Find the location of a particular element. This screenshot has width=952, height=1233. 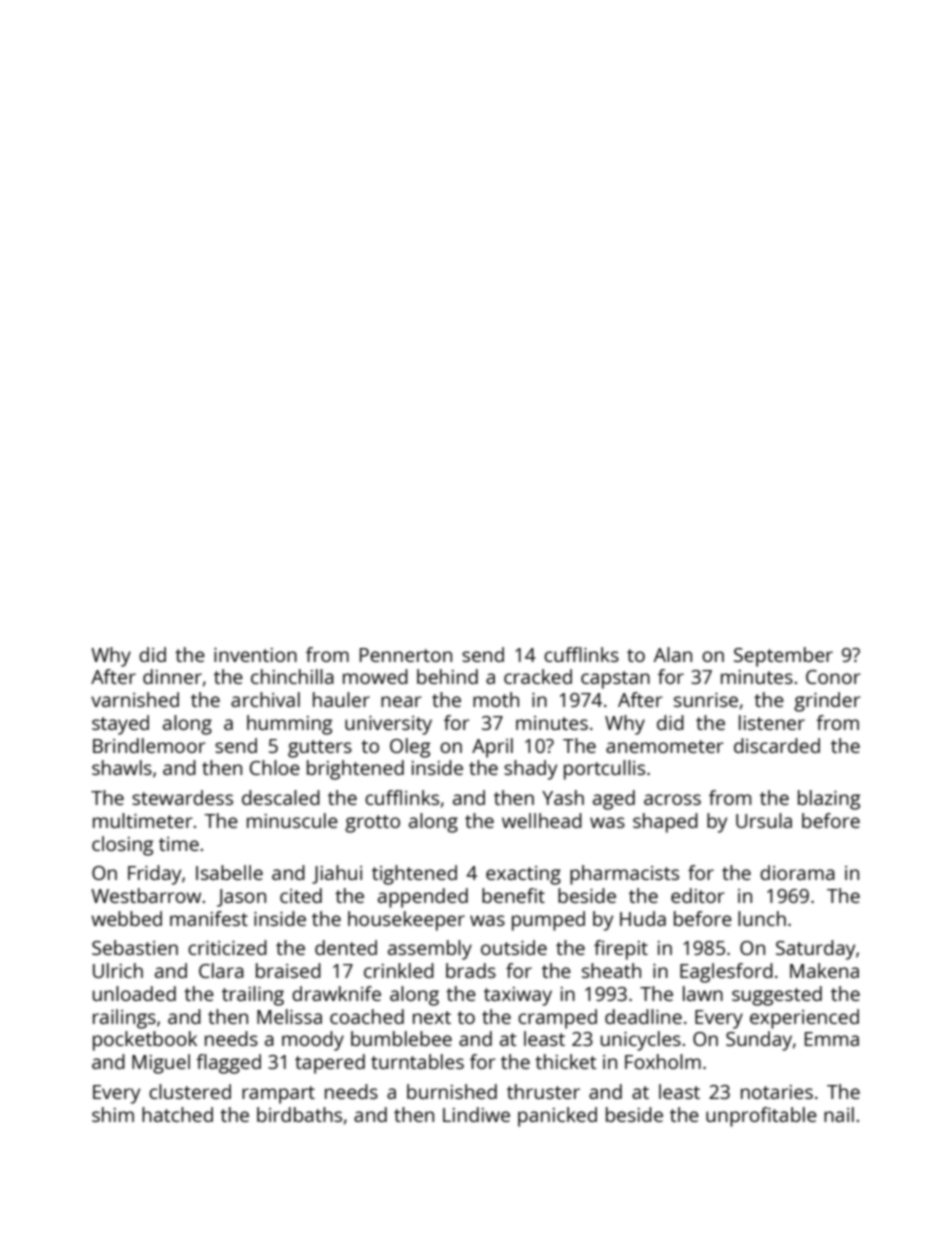

Lindiwe is located at coordinates (476, 1114).
